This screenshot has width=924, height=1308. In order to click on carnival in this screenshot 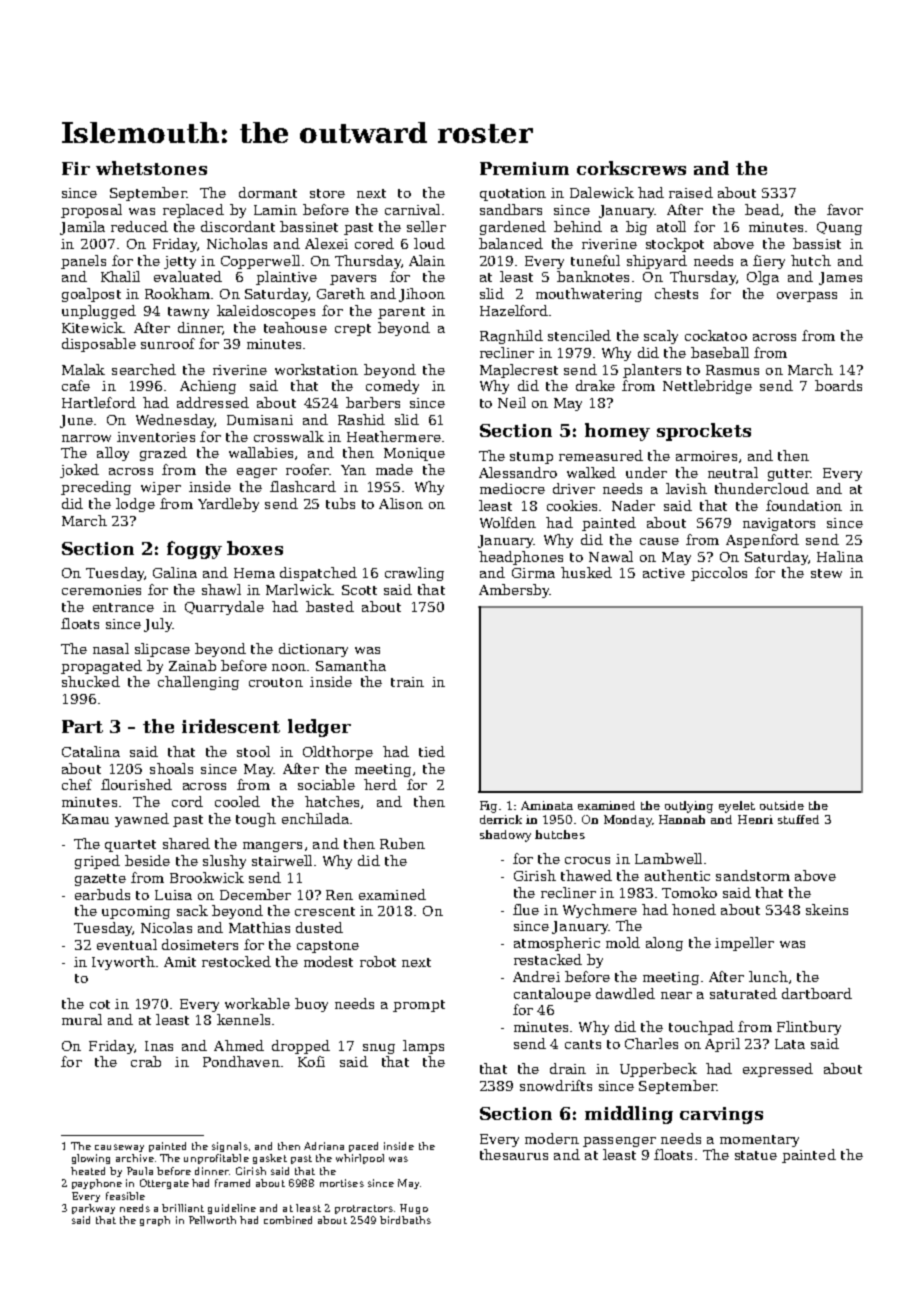, I will do `click(412, 209)`.
